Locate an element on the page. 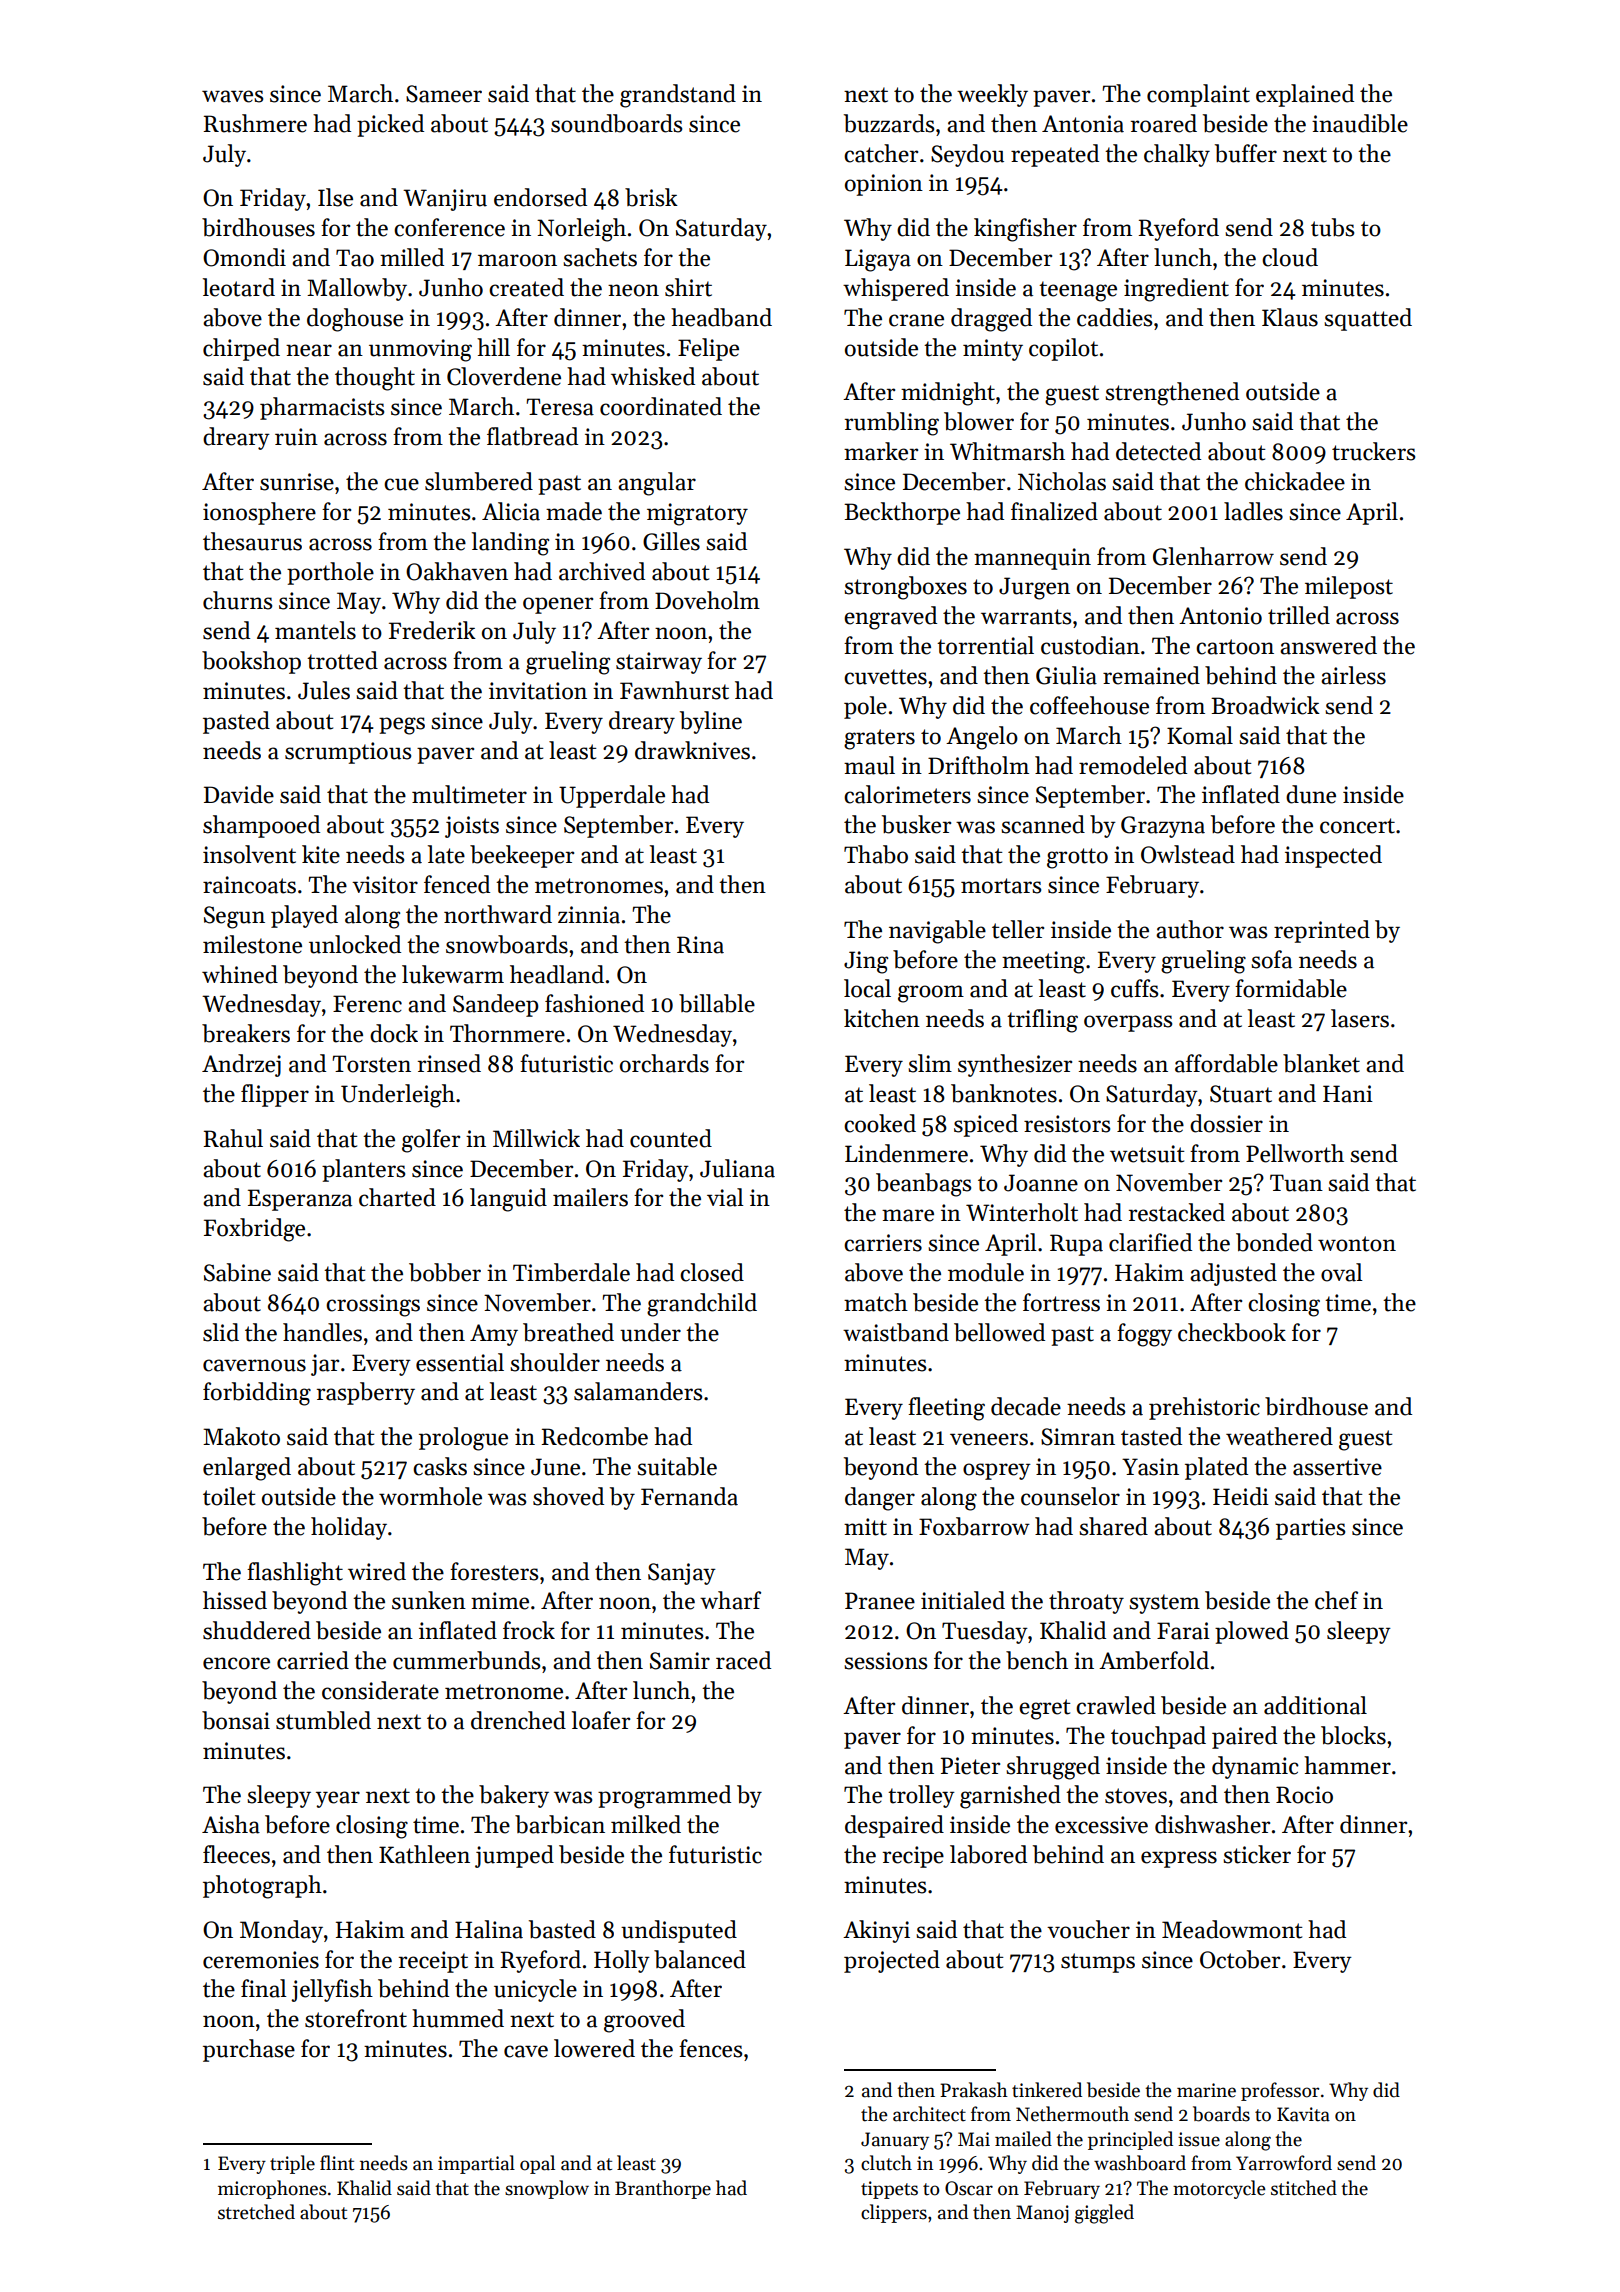 The width and height of the image is (1620, 2292). Rina is located at coordinates (700, 945).
